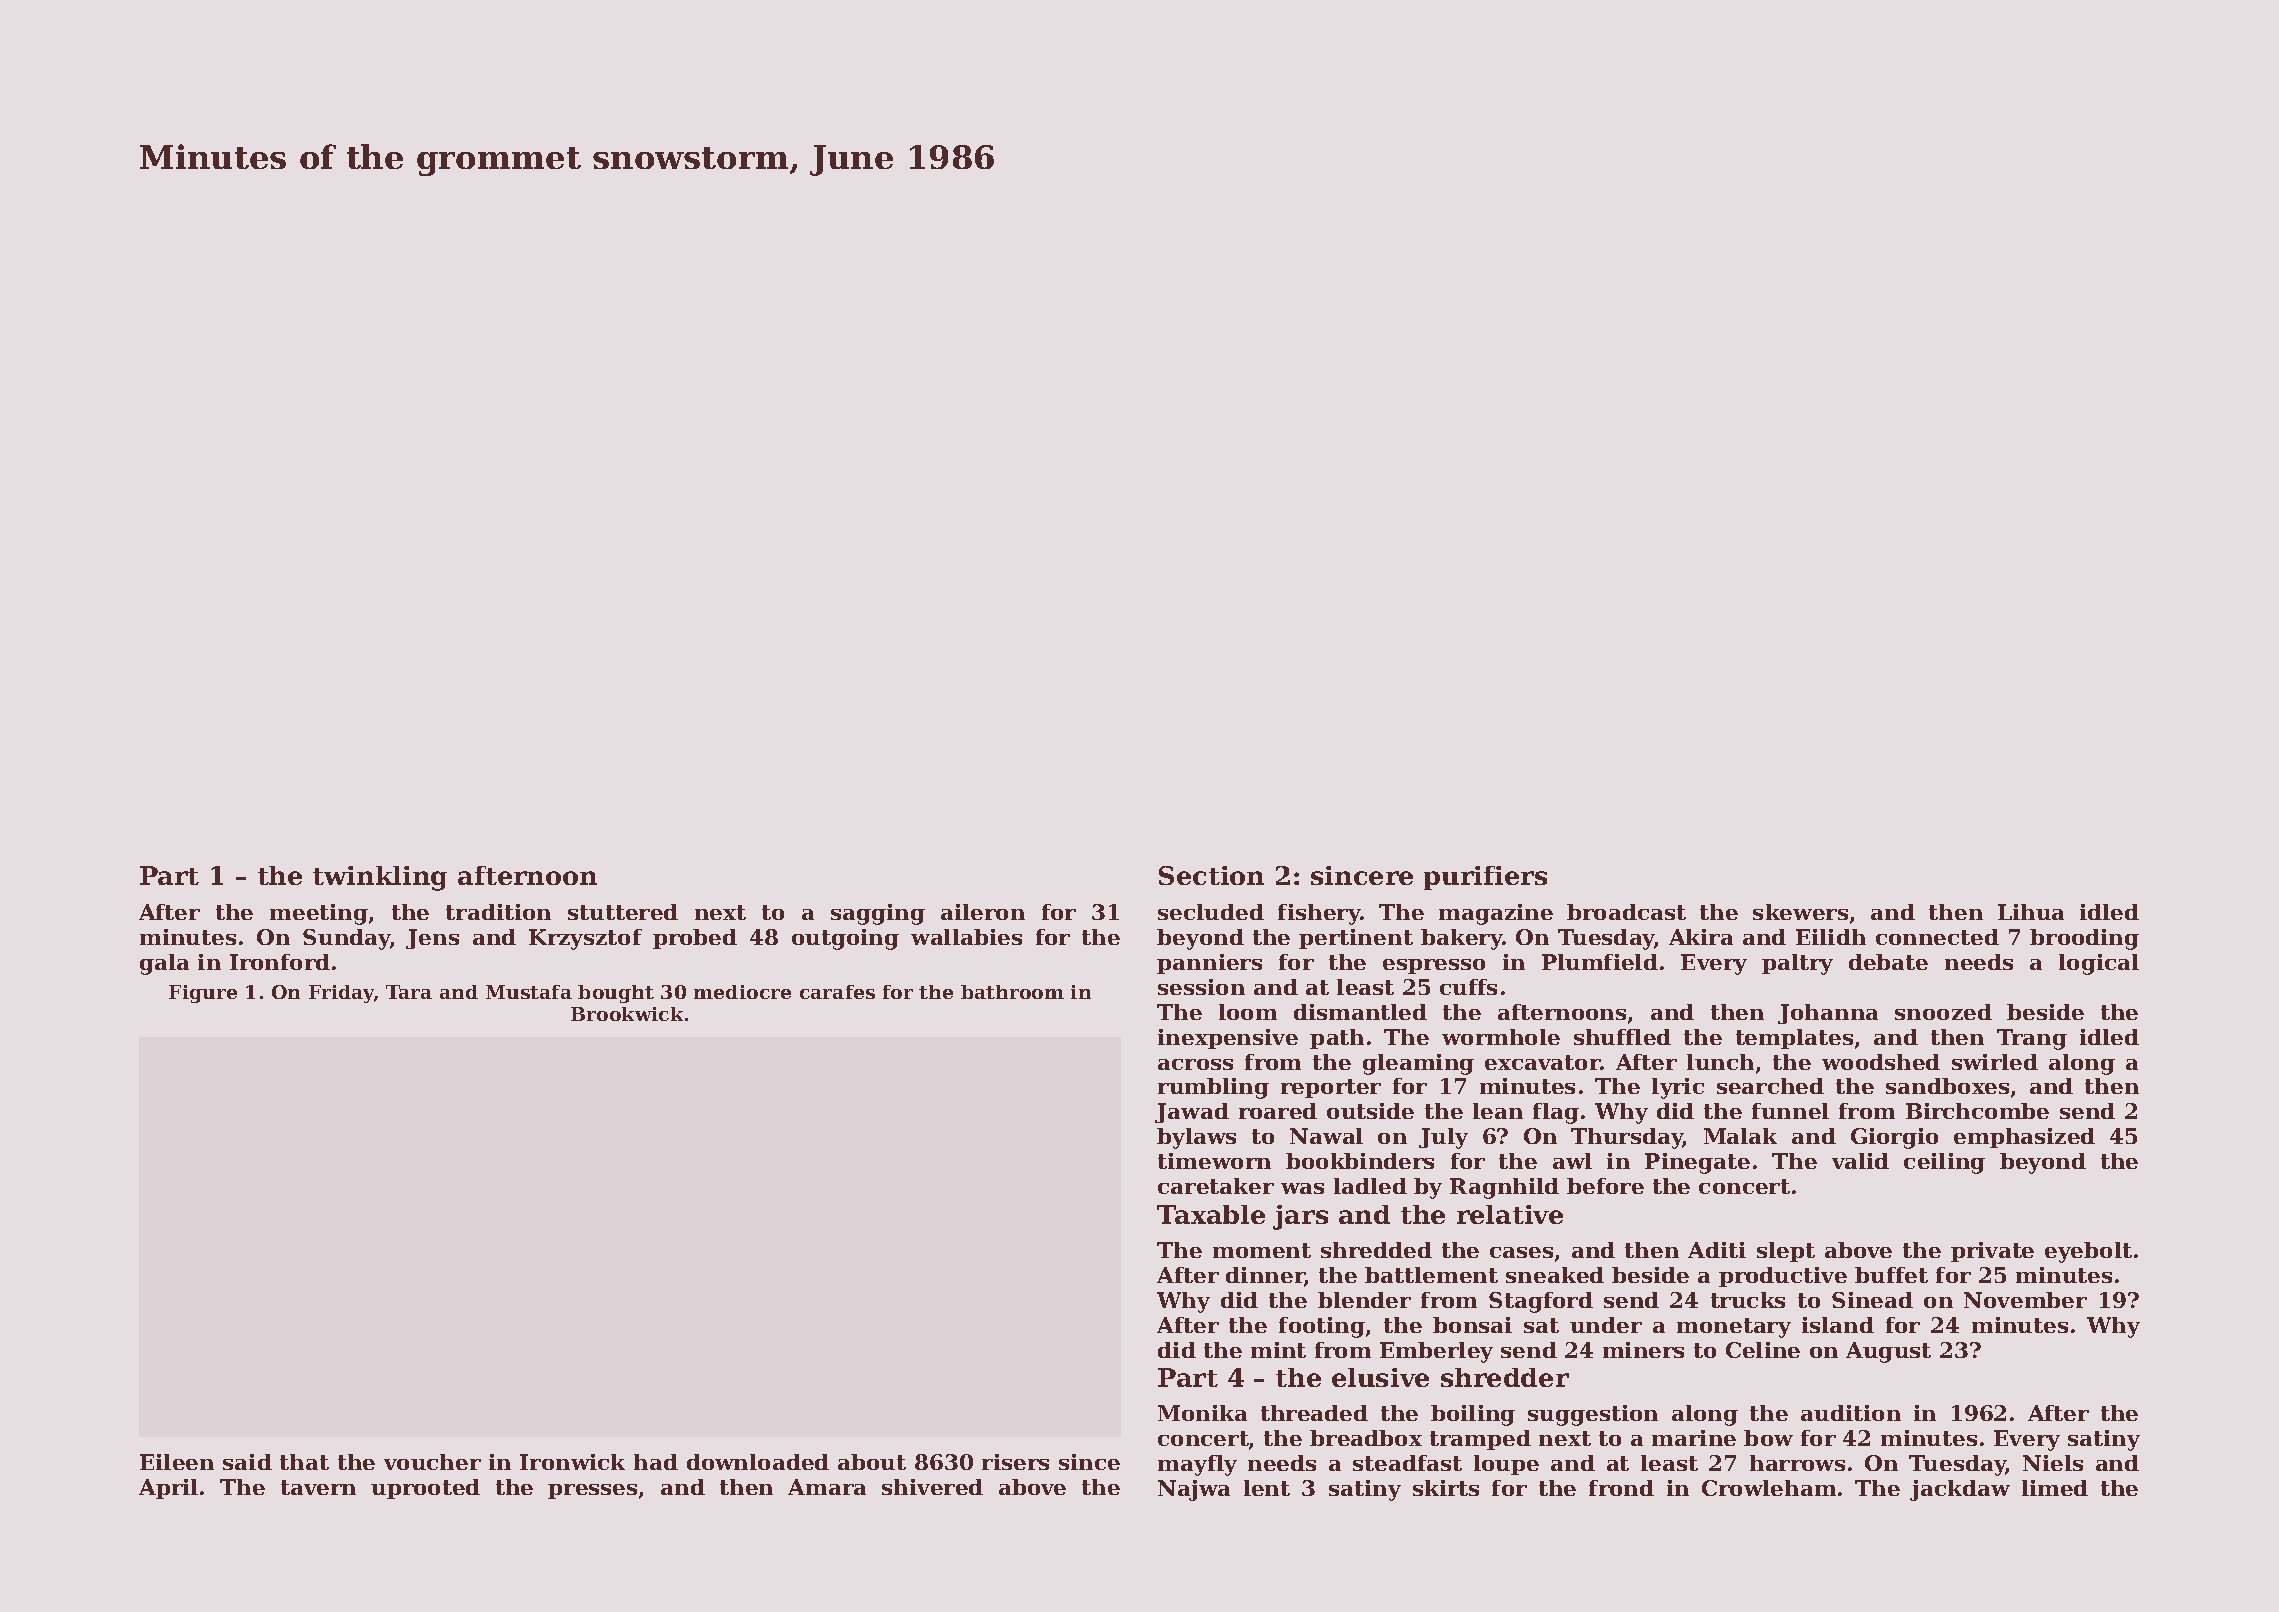  What do you see at coordinates (1319, 914) in the document?
I see `fishery` at bounding box center [1319, 914].
